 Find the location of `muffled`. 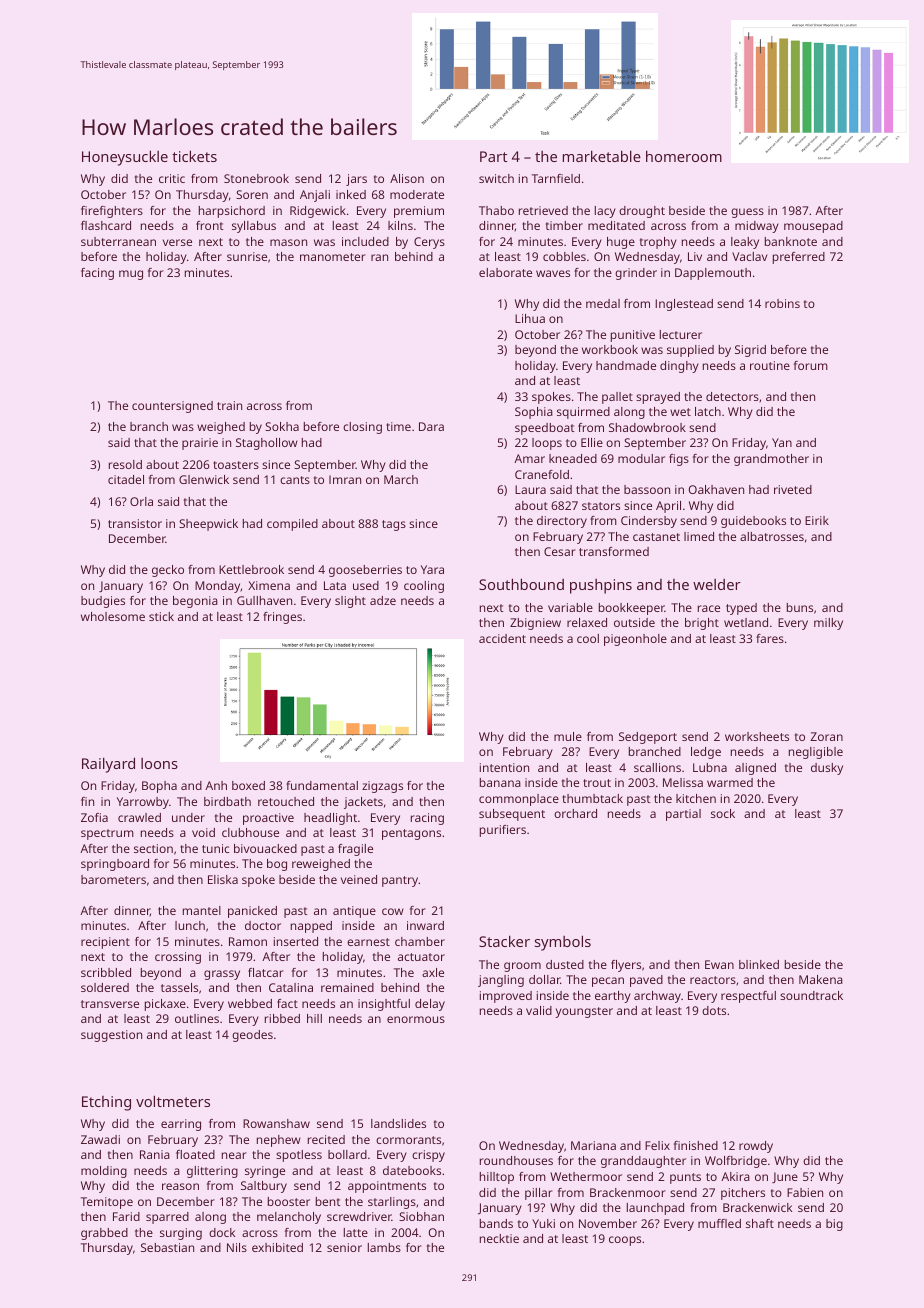

muffled is located at coordinates (719, 1223).
